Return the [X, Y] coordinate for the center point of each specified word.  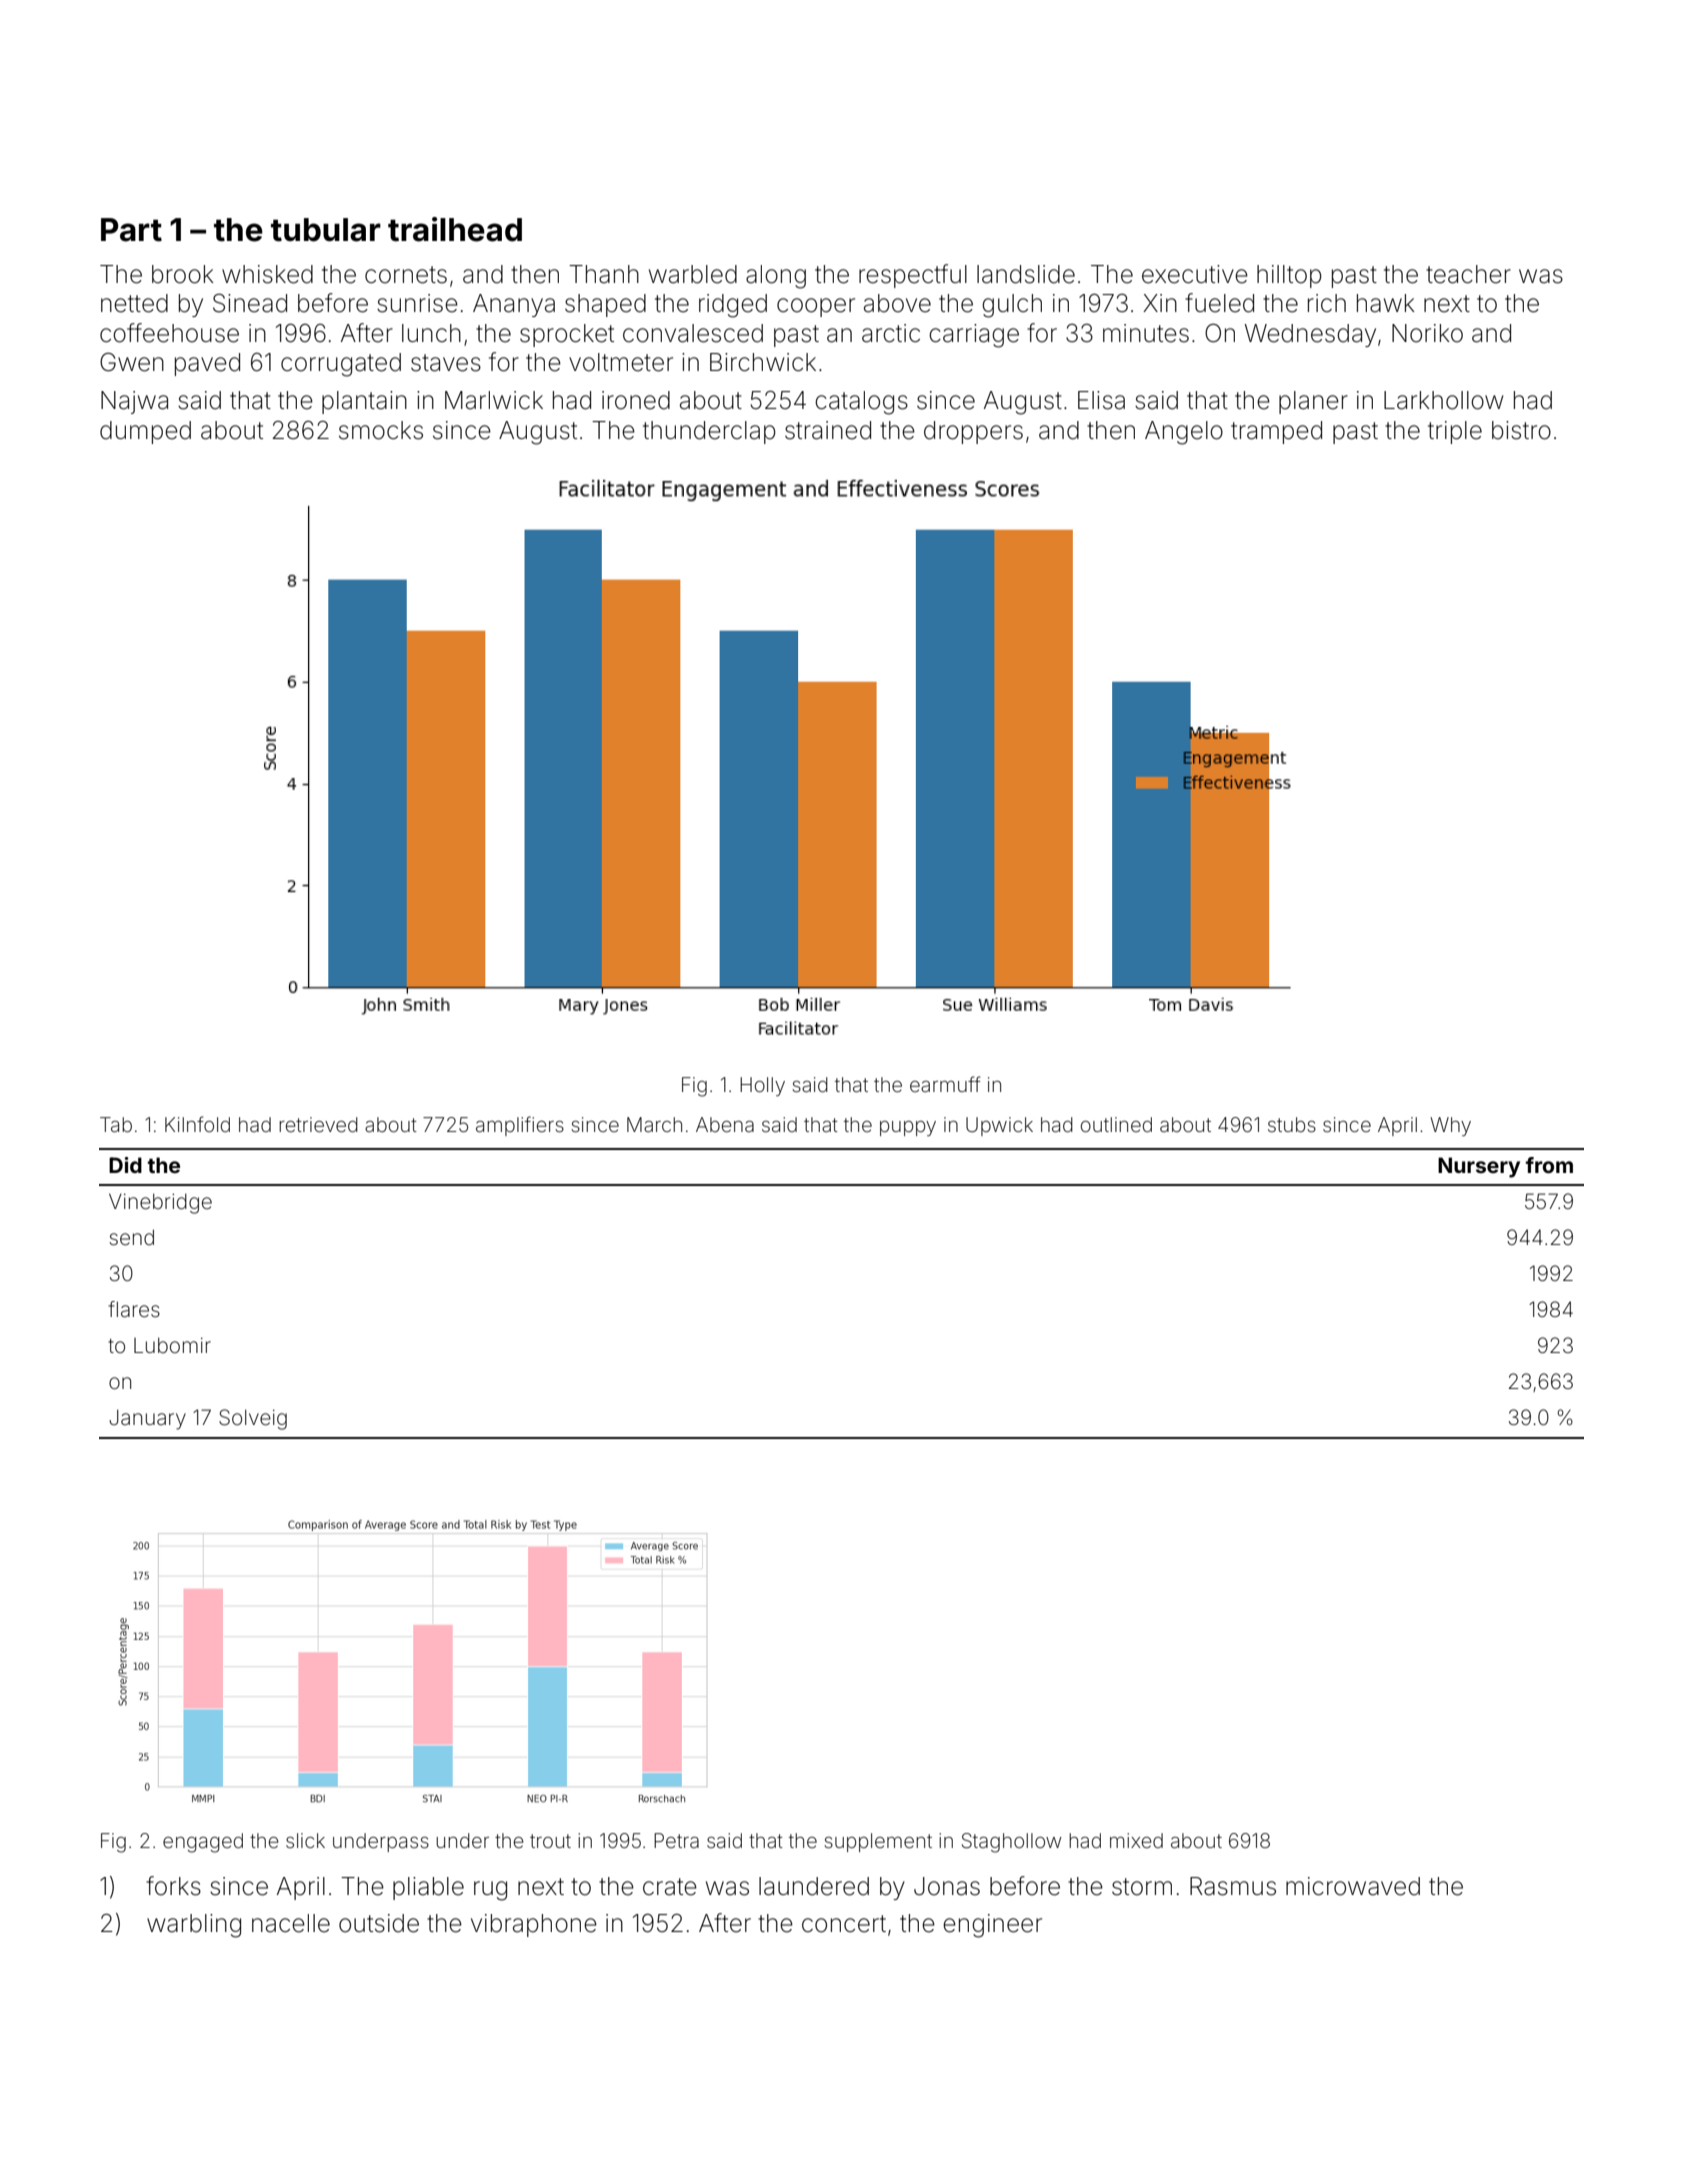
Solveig [253, 1419]
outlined [1116, 1124]
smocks [381, 430]
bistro [1521, 430]
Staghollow [1012, 1843]
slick [305, 1840]
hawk [1386, 303]
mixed [1136, 1840]
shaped [605, 305]
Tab [116, 1124]
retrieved [318, 1124]
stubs [1292, 1124]
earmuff [945, 1084]
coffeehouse [169, 333]
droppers [973, 432]
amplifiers [520, 1126]
